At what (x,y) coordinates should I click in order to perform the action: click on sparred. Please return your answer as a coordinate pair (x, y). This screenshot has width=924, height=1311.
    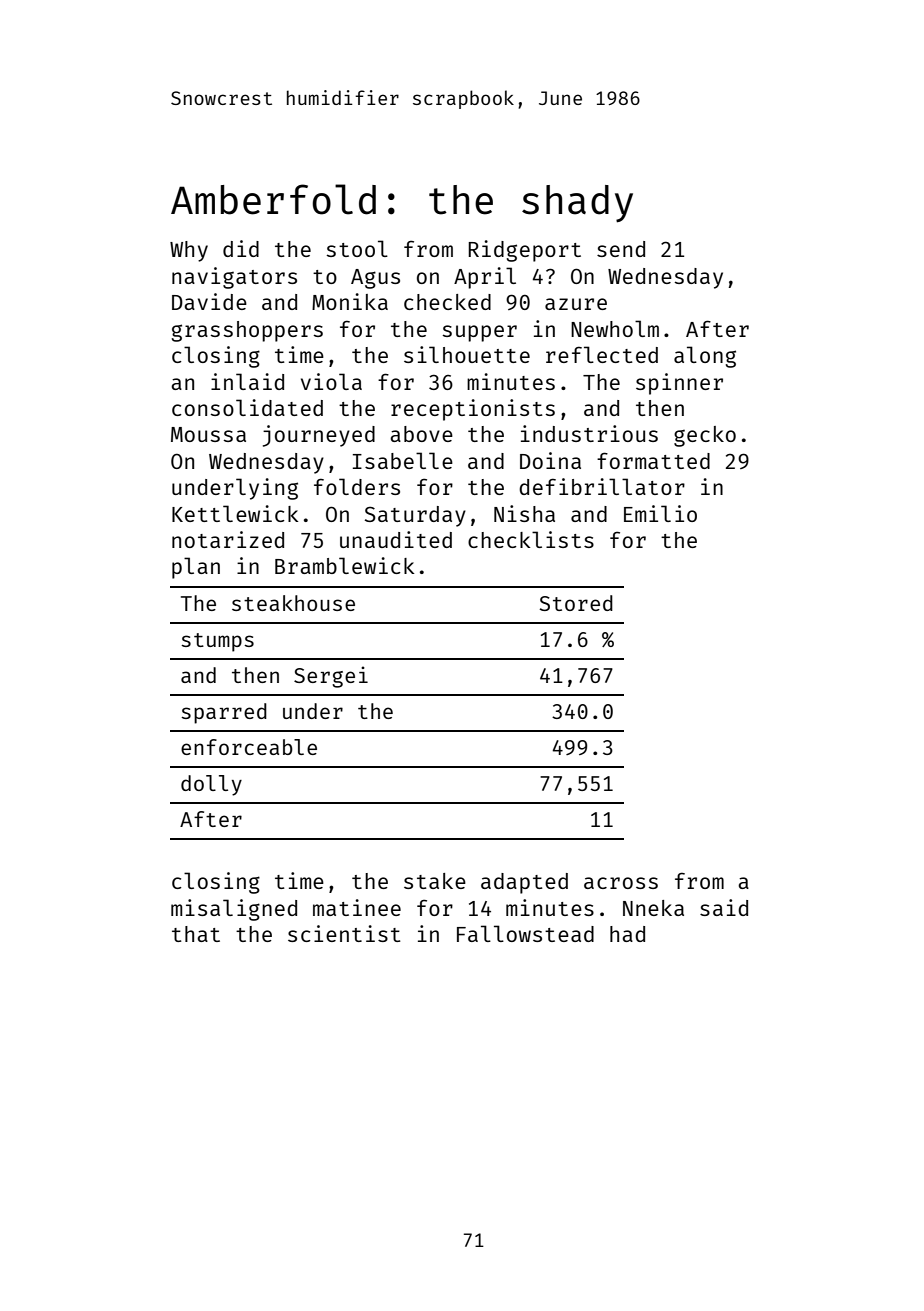
    Looking at the image, I should click on (224, 713).
